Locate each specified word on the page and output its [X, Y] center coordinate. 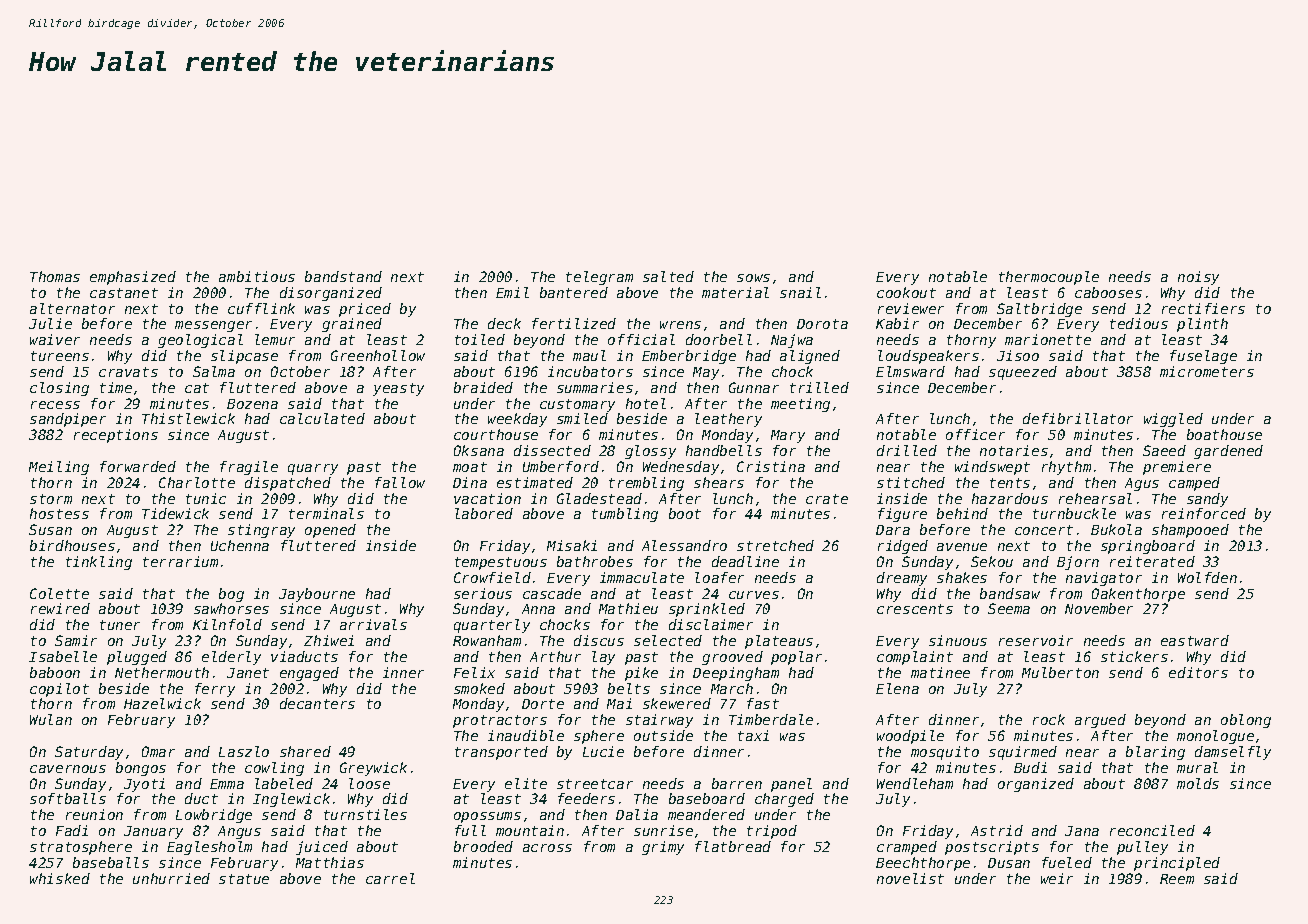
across [547, 848]
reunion [94, 814]
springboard [1148, 547]
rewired [60, 608]
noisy [1198, 278]
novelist [910, 878]
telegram [599, 278]
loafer [719, 577]
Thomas [55, 276]
